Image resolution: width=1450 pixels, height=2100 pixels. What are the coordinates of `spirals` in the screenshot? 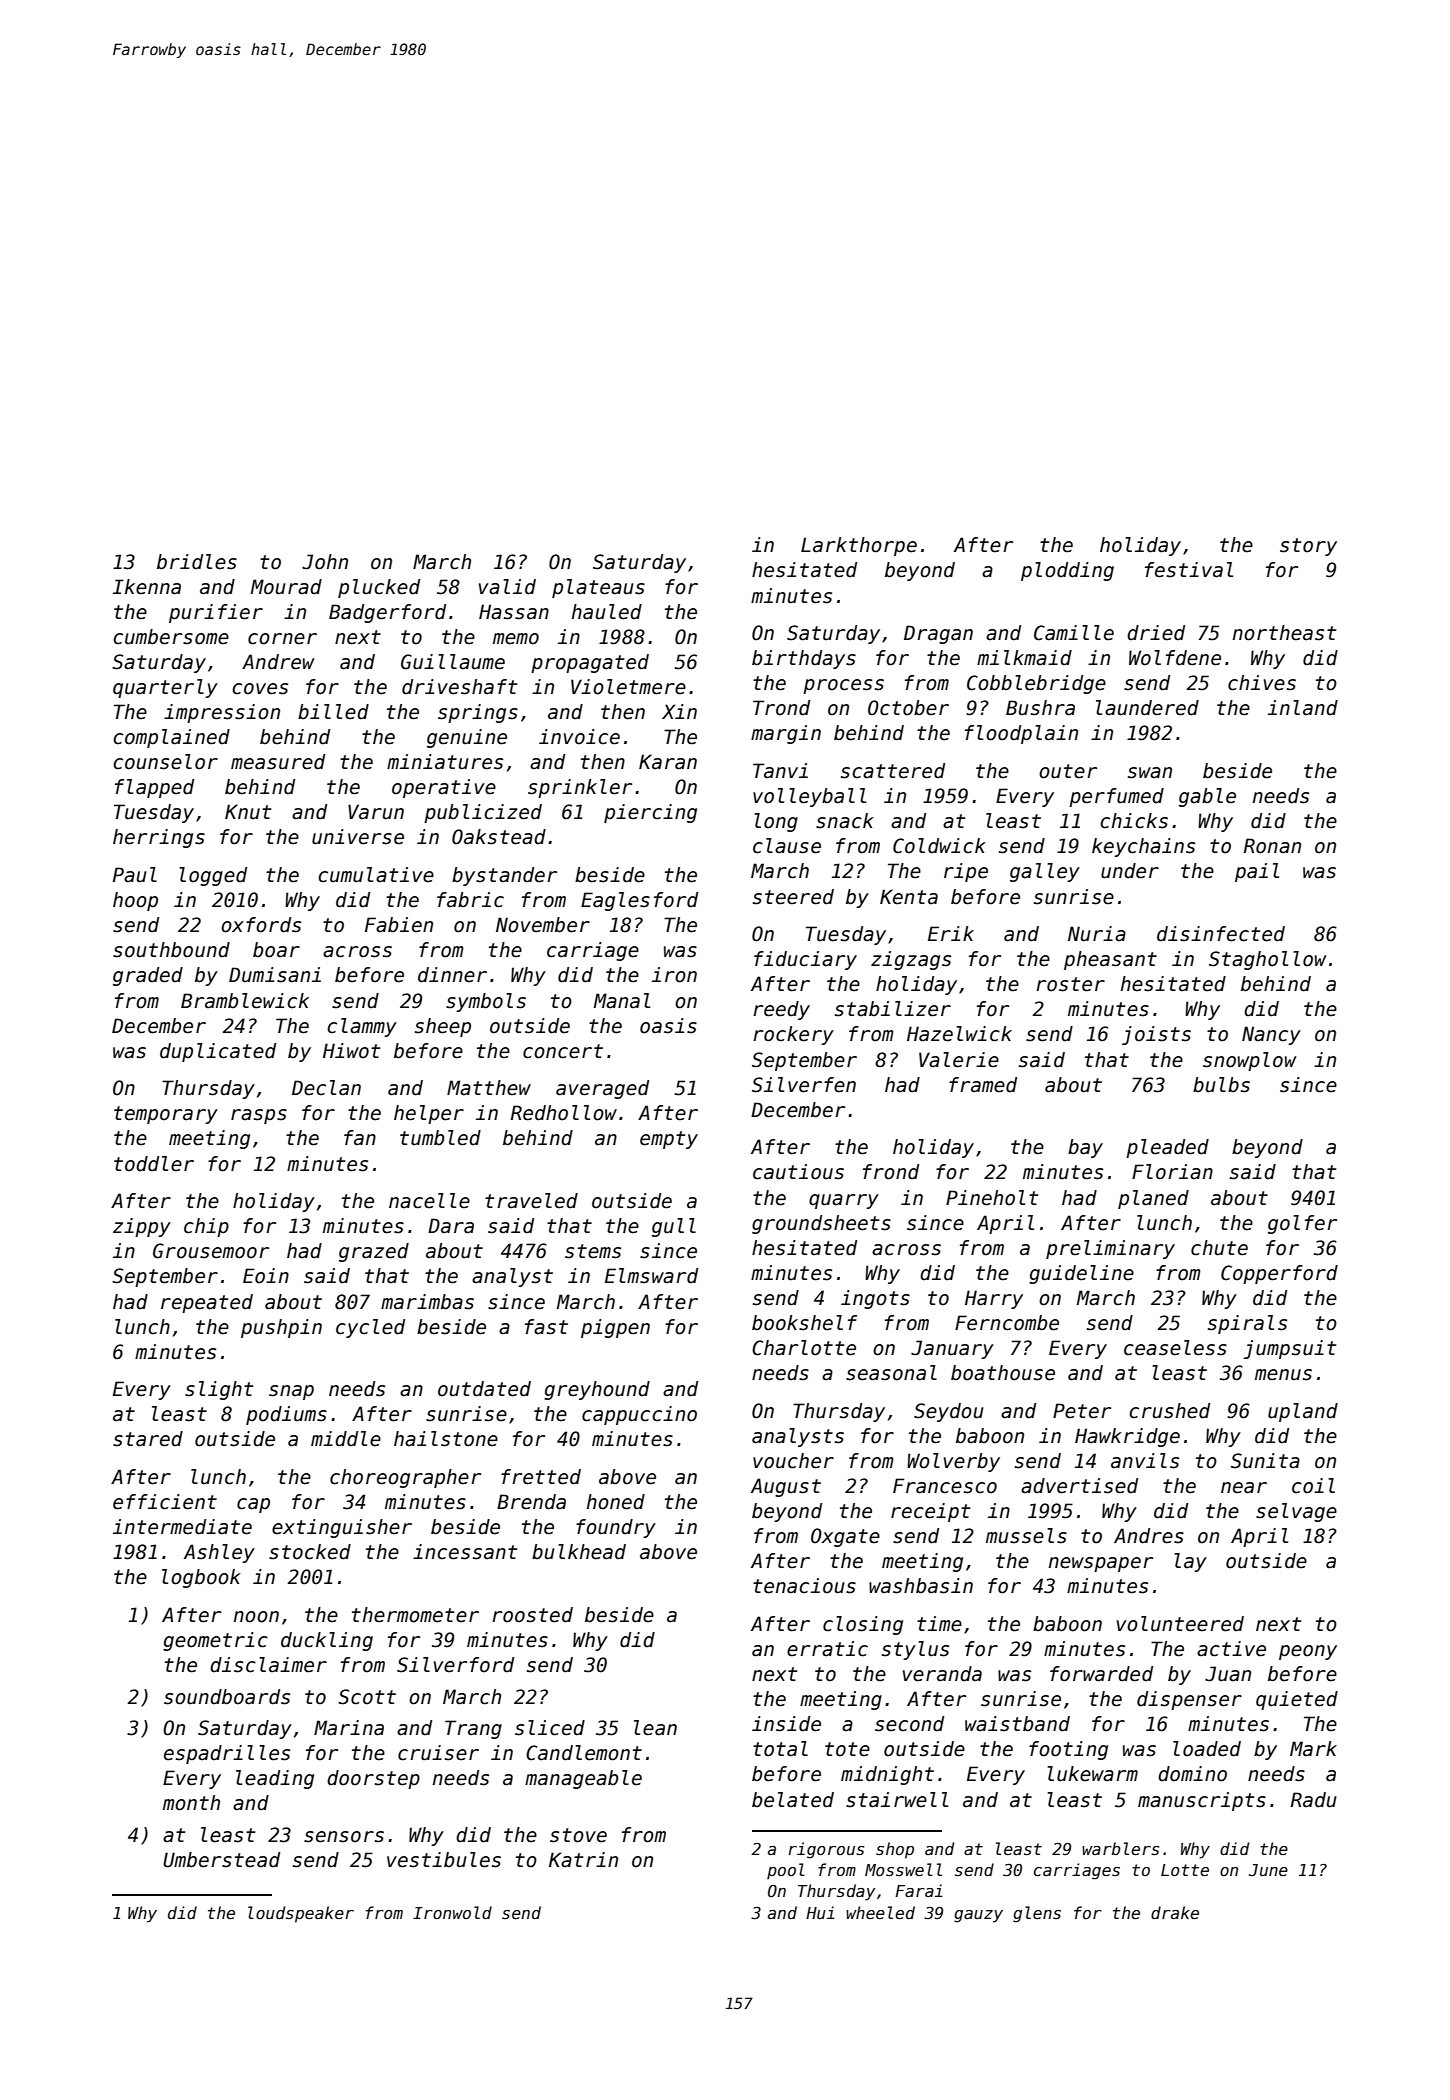 It's located at (1247, 1324).
